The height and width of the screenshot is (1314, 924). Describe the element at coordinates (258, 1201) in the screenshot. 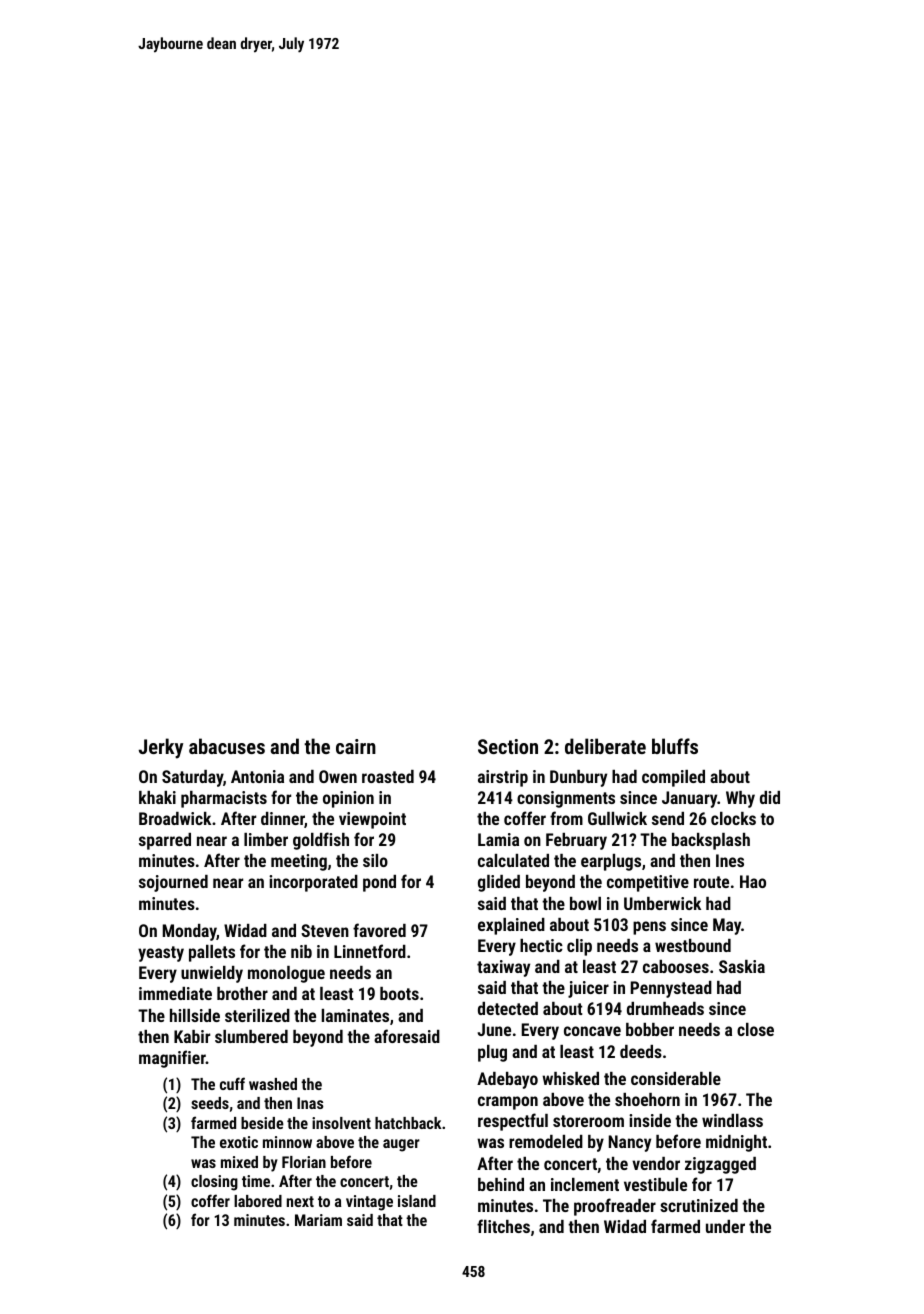

I see `labored` at that location.
